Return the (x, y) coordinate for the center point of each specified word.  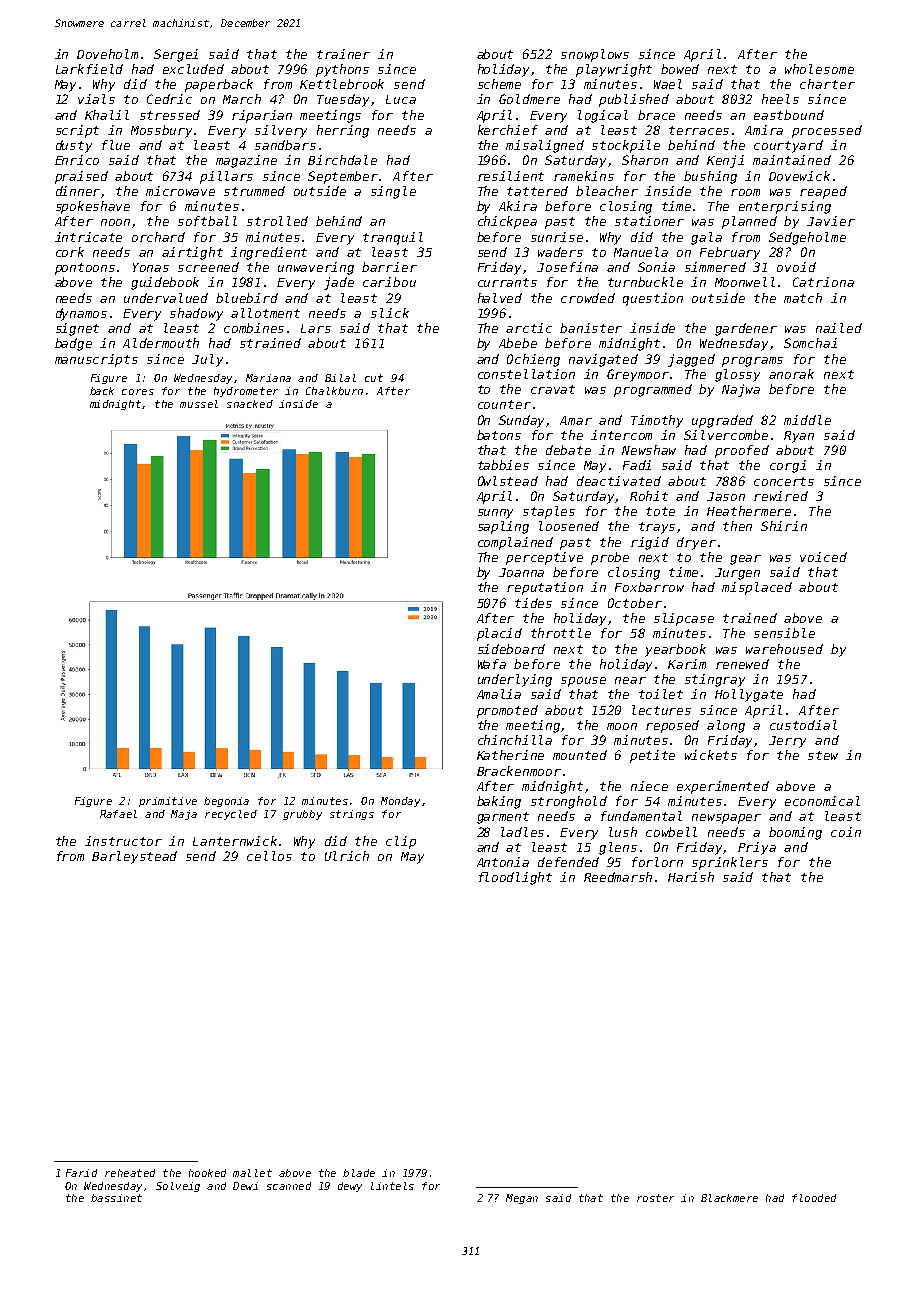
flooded (814, 1198)
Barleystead (134, 857)
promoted (507, 711)
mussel (199, 404)
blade (359, 1173)
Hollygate (749, 695)
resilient (511, 176)
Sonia (656, 267)
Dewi (245, 1186)
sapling (503, 527)
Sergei (176, 55)
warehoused (784, 649)
